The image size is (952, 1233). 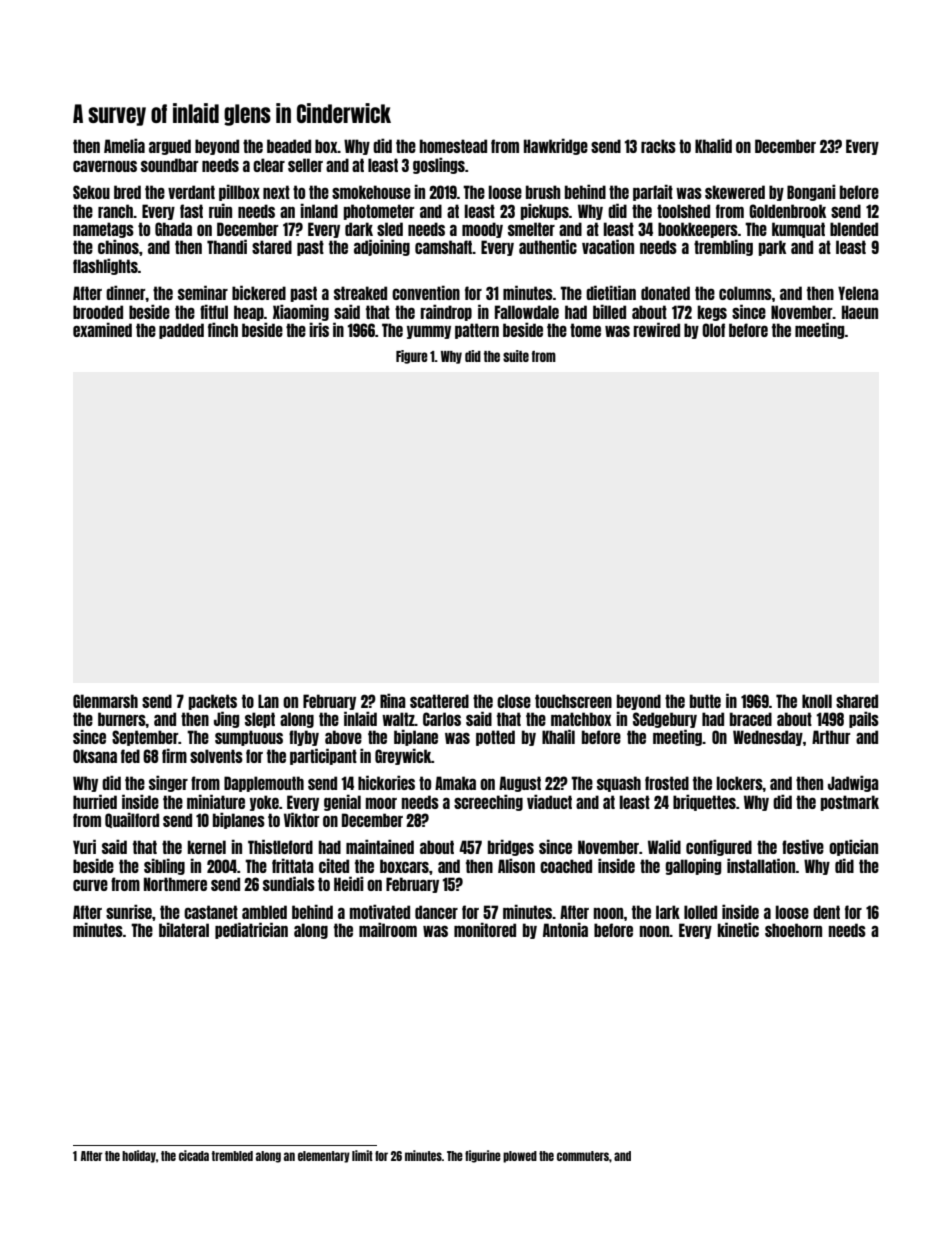 I want to click on Amelia, so click(x=124, y=145).
